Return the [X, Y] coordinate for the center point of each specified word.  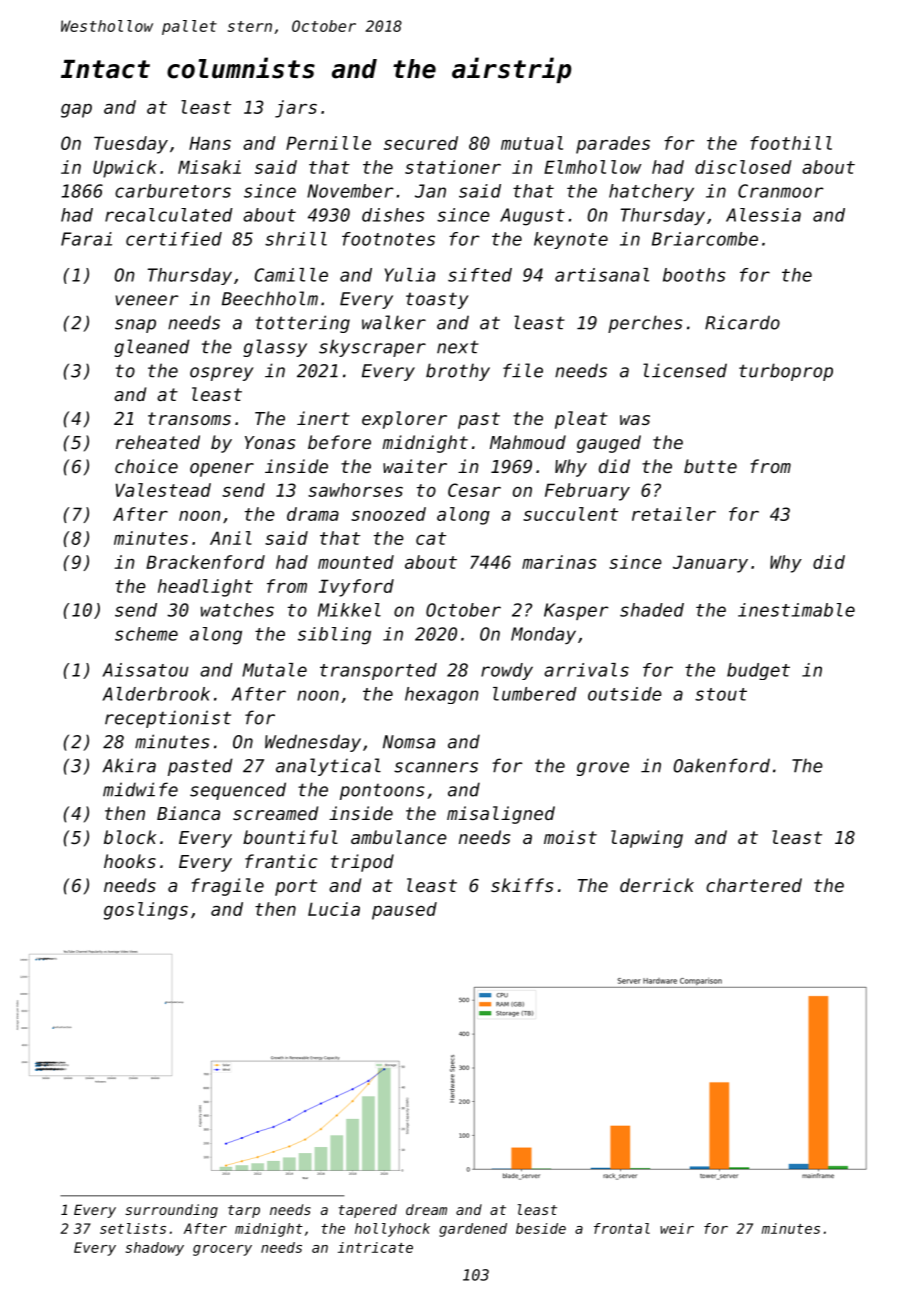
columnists [241, 68]
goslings [146, 911]
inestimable [796, 610]
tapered [368, 1211]
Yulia [410, 275]
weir [677, 1228]
